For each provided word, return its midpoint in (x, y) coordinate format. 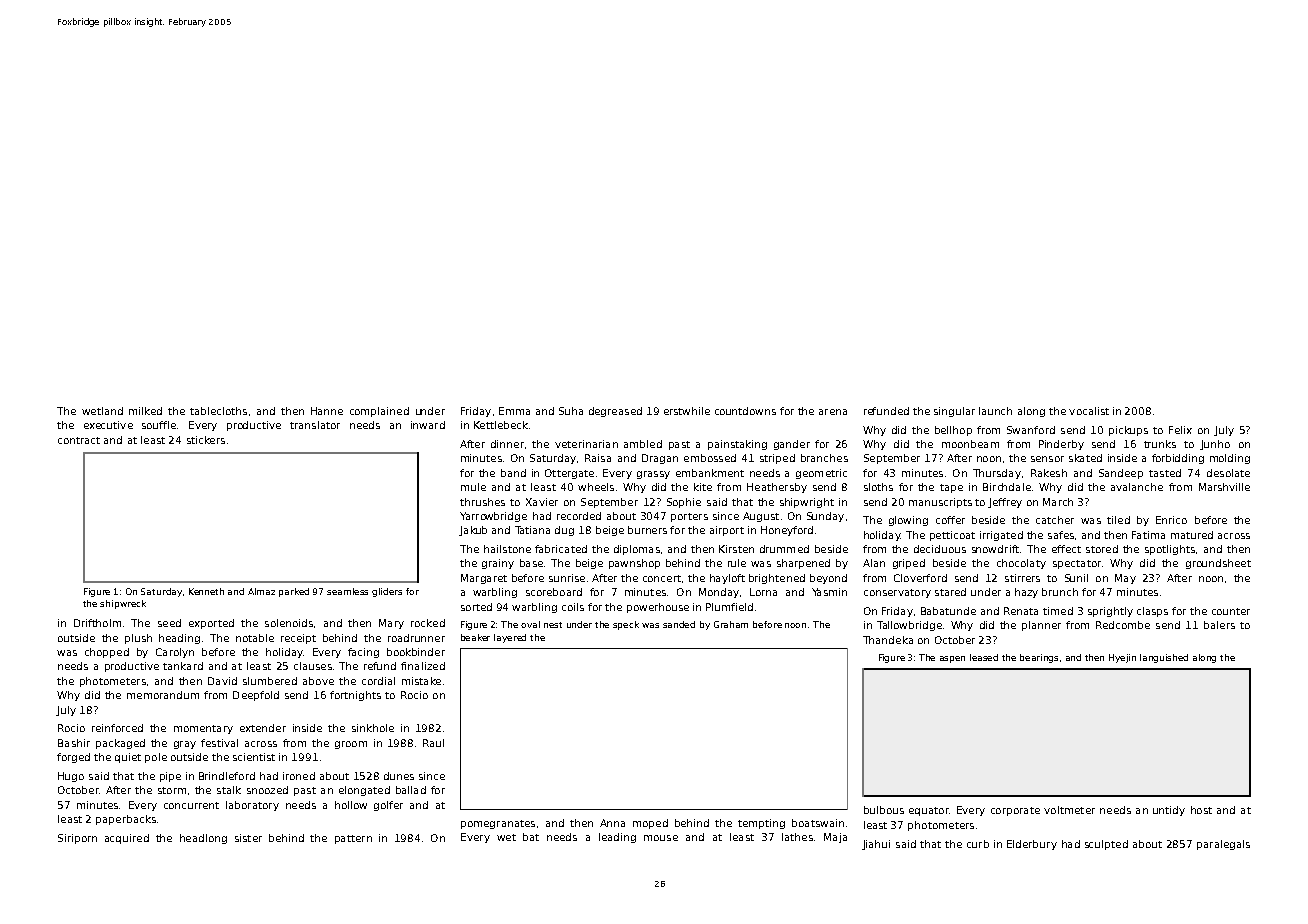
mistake (421, 681)
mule (473, 487)
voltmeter (1069, 810)
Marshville (1224, 487)
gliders (387, 592)
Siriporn (77, 839)
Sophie (684, 503)
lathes (797, 837)
